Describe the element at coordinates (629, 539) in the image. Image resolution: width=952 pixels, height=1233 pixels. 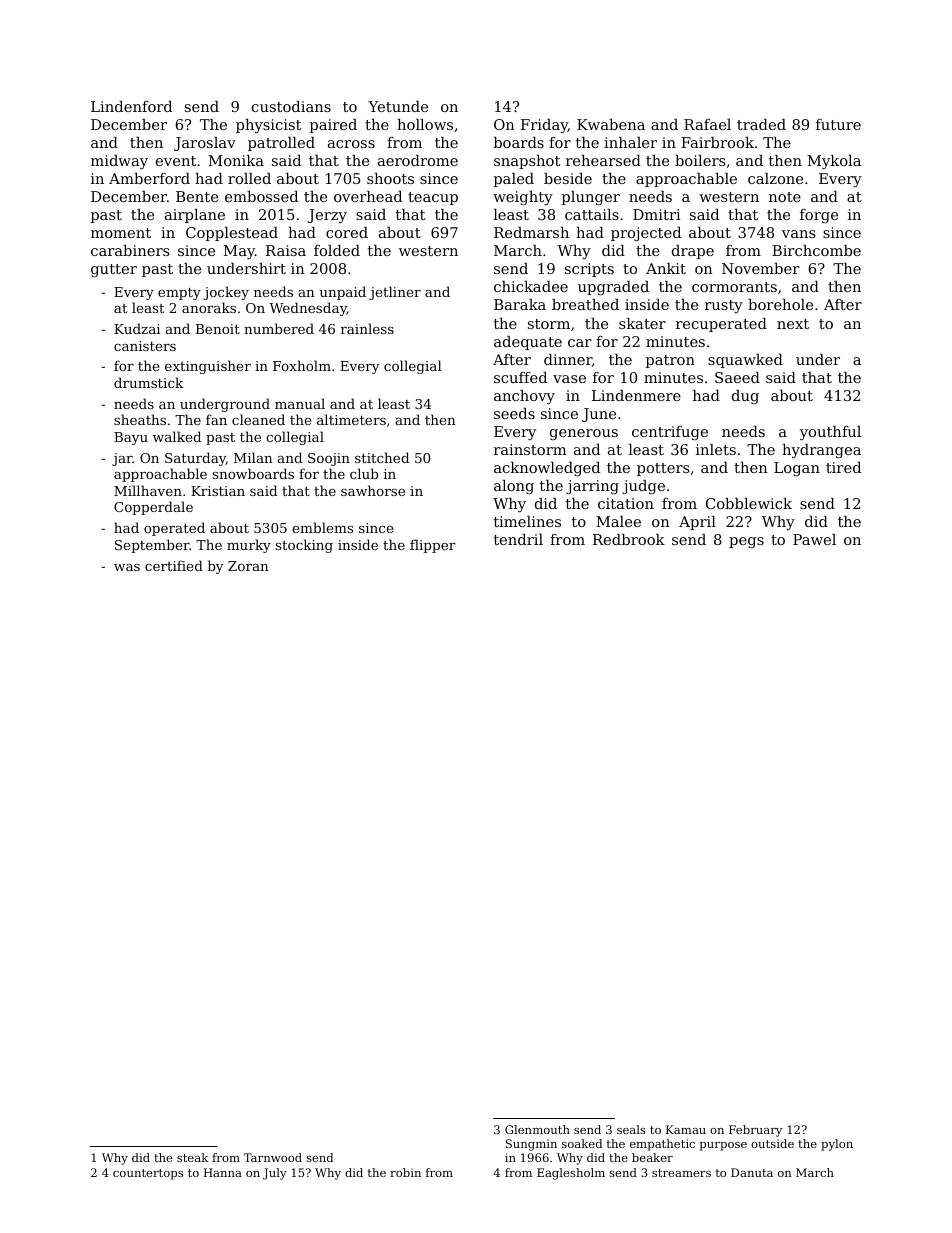
I see `Redbrook` at that location.
